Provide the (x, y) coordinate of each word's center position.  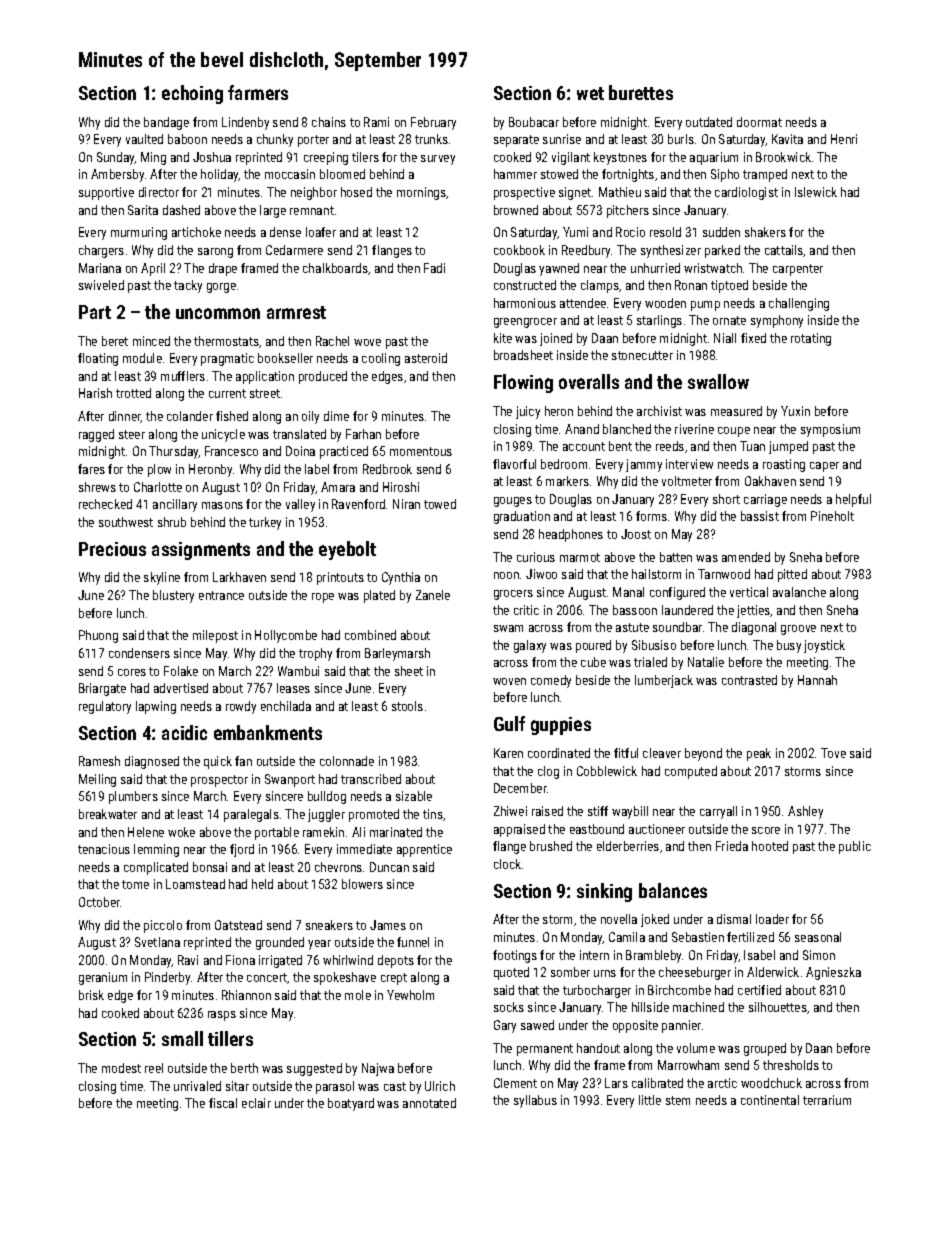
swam (508, 628)
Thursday (174, 452)
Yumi (575, 232)
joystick (824, 646)
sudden (721, 232)
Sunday (116, 158)
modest (121, 1068)
